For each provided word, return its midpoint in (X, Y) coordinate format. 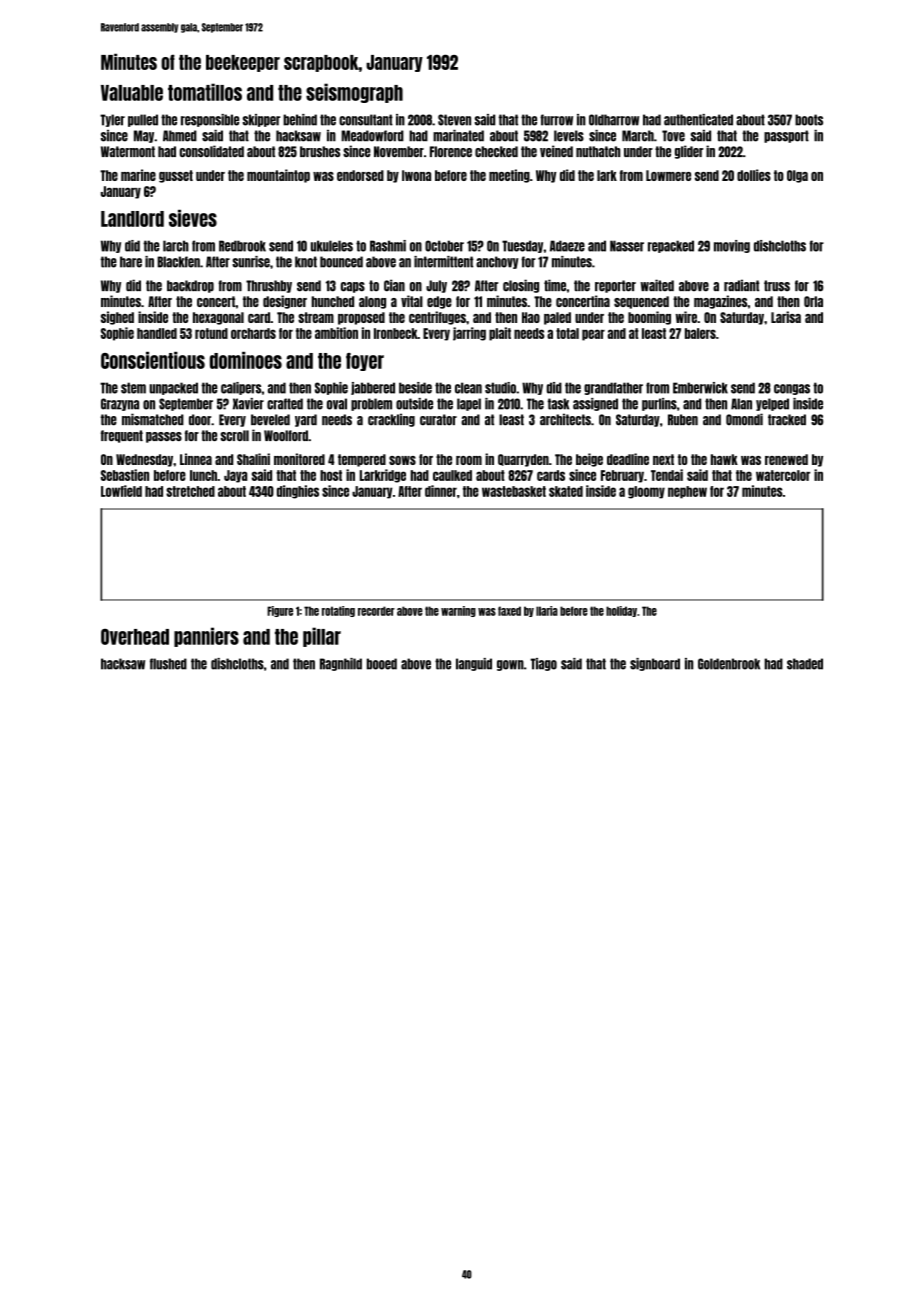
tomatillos (205, 92)
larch (176, 246)
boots (809, 120)
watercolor (783, 475)
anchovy (497, 262)
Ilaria (547, 611)
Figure (280, 611)
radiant (741, 285)
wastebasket (514, 491)
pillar (322, 637)
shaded (805, 664)
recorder (376, 611)
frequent (122, 436)
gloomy (646, 492)
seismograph (354, 93)
